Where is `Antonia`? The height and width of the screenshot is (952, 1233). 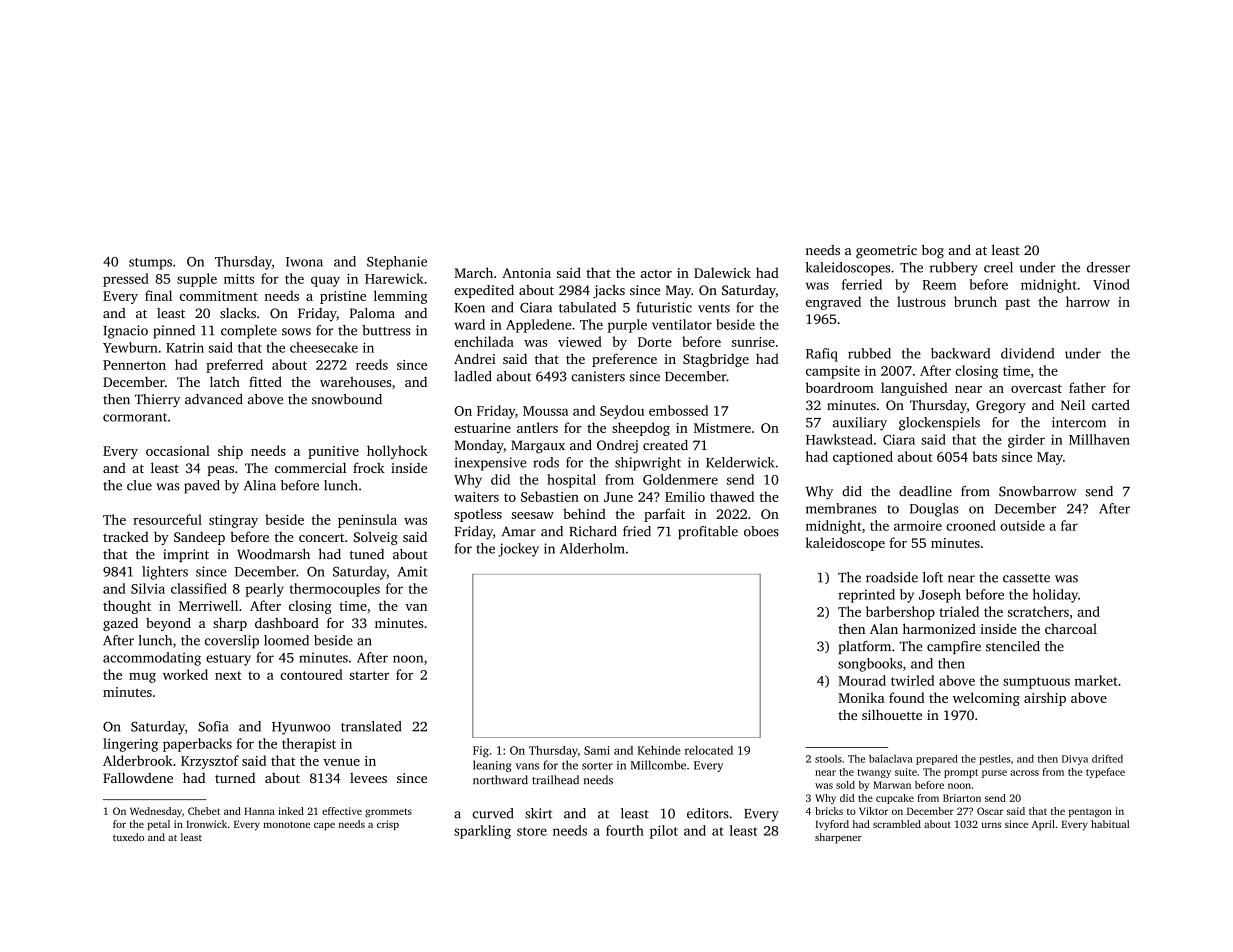
Antonia is located at coordinates (526, 273).
